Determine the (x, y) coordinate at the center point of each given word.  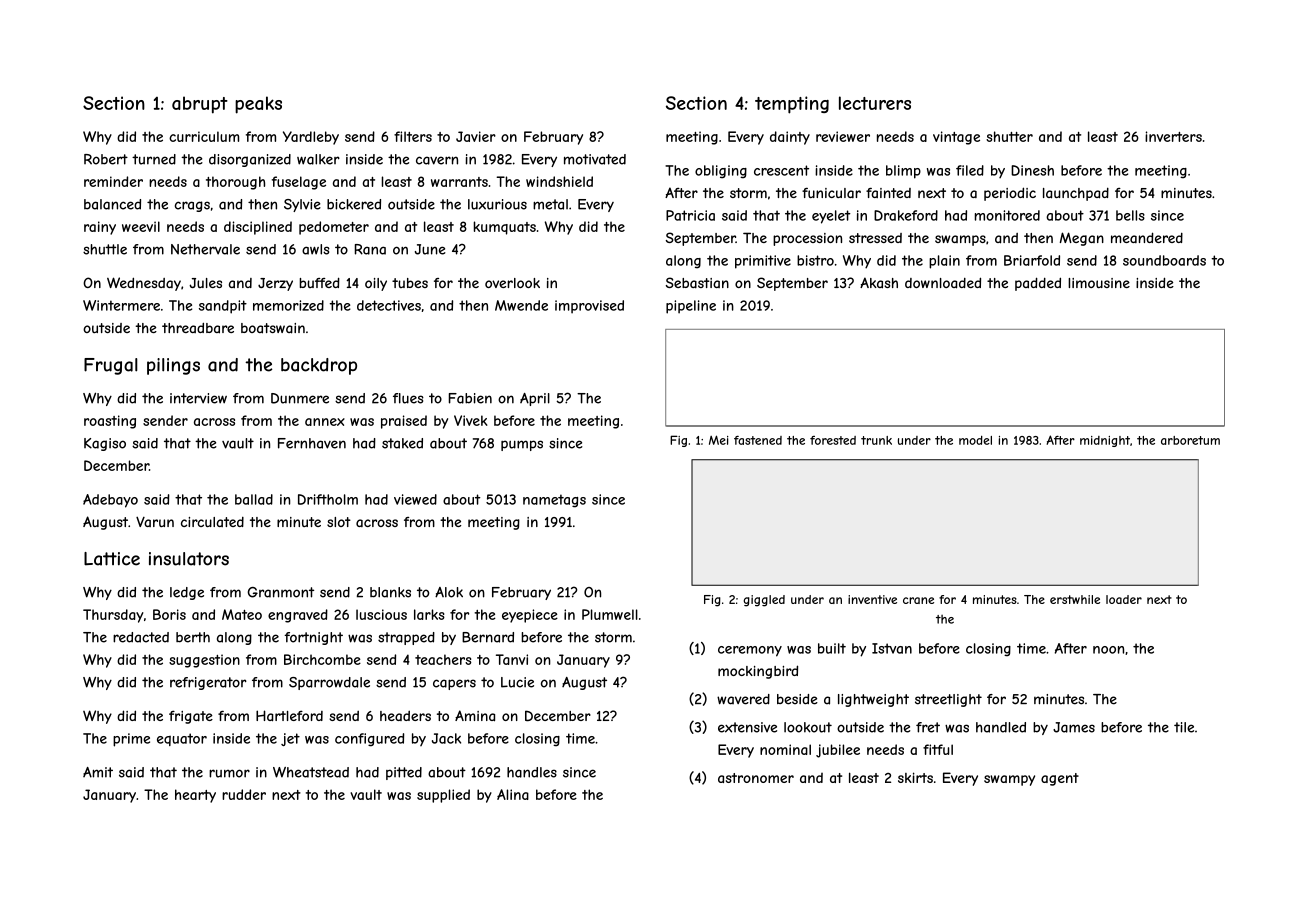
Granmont (281, 592)
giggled (764, 601)
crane (918, 600)
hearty (195, 796)
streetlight (948, 700)
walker (318, 159)
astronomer (756, 778)
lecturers (875, 103)
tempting (792, 105)
